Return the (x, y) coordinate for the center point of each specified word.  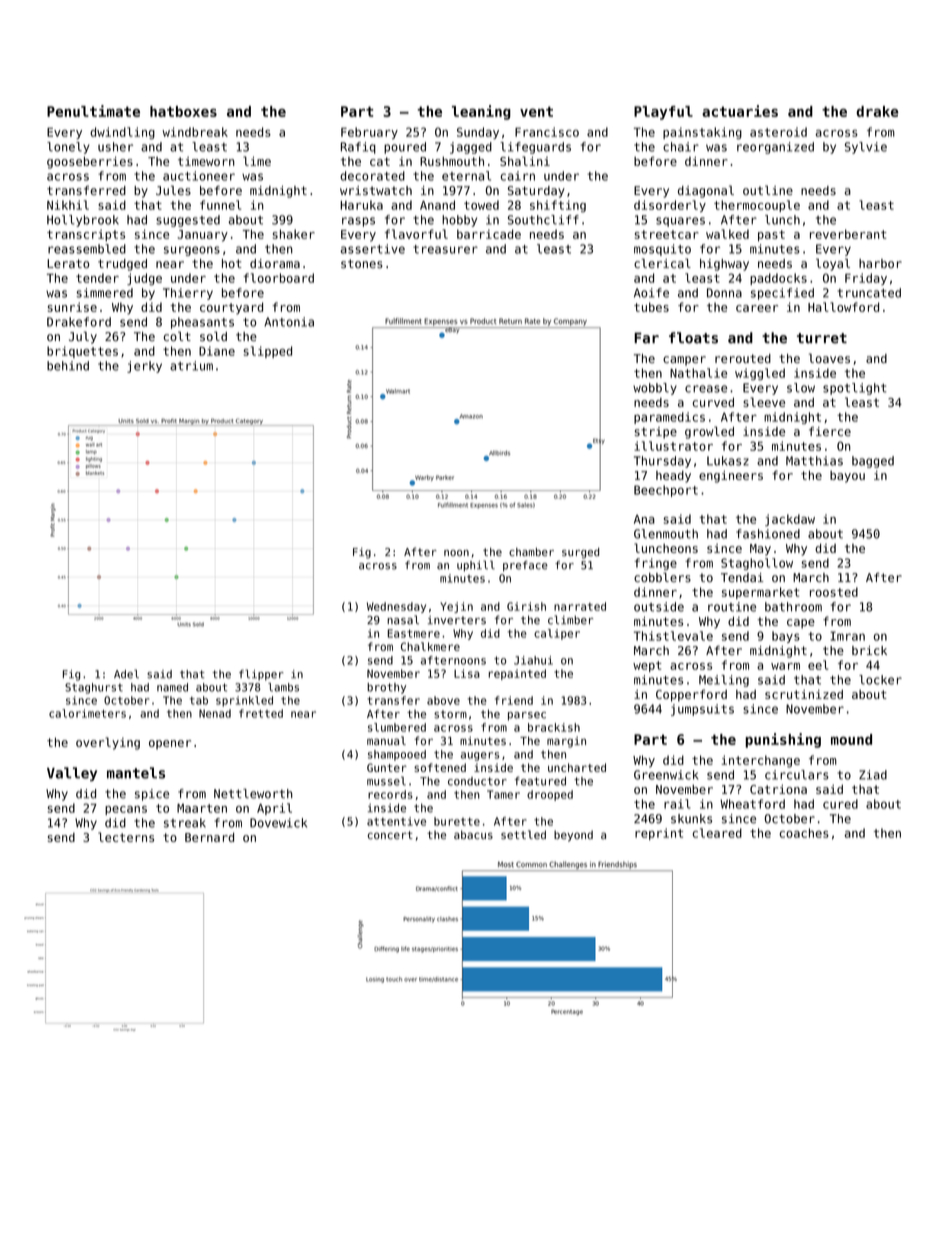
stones (362, 263)
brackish (554, 727)
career (757, 308)
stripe (656, 433)
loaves (829, 358)
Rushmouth (452, 161)
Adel (126, 674)
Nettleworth (253, 794)
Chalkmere (430, 646)
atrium (191, 366)
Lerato (68, 263)
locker (880, 680)
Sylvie (866, 148)
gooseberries (90, 162)
